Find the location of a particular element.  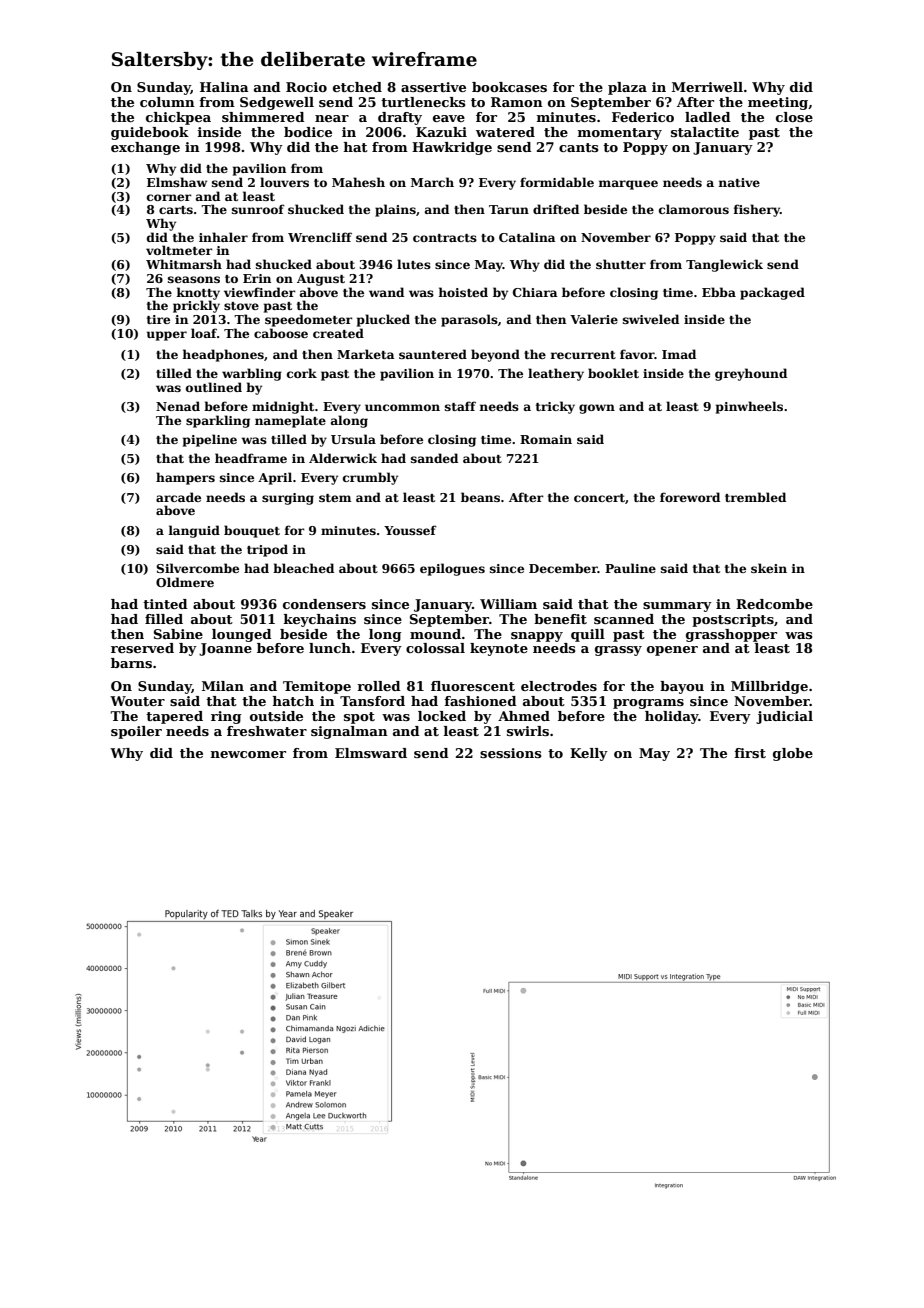

meeting is located at coordinates (778, 103).
